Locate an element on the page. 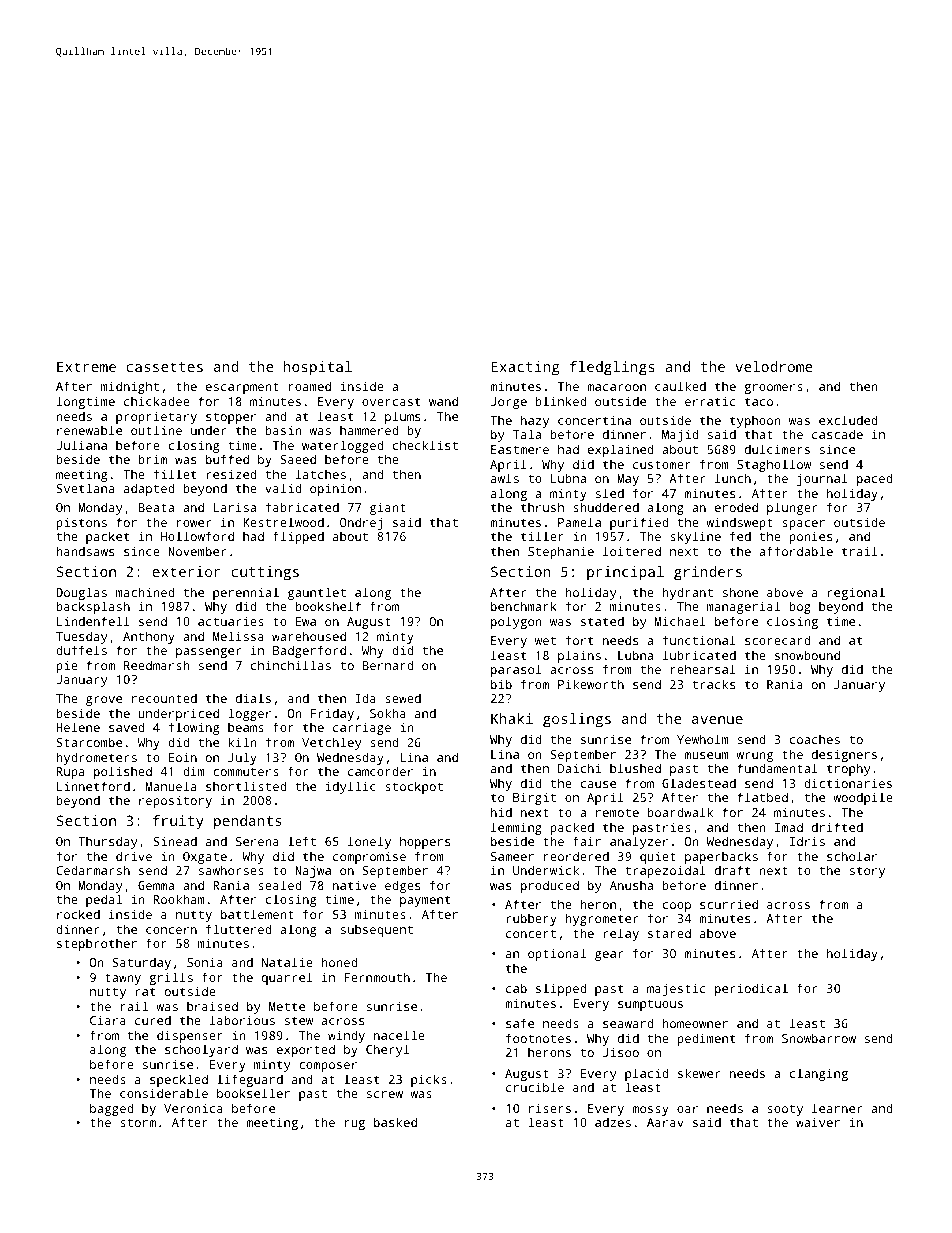 This image has height=1233, width=952. Aarav is located at coordinates (665, 1122).
